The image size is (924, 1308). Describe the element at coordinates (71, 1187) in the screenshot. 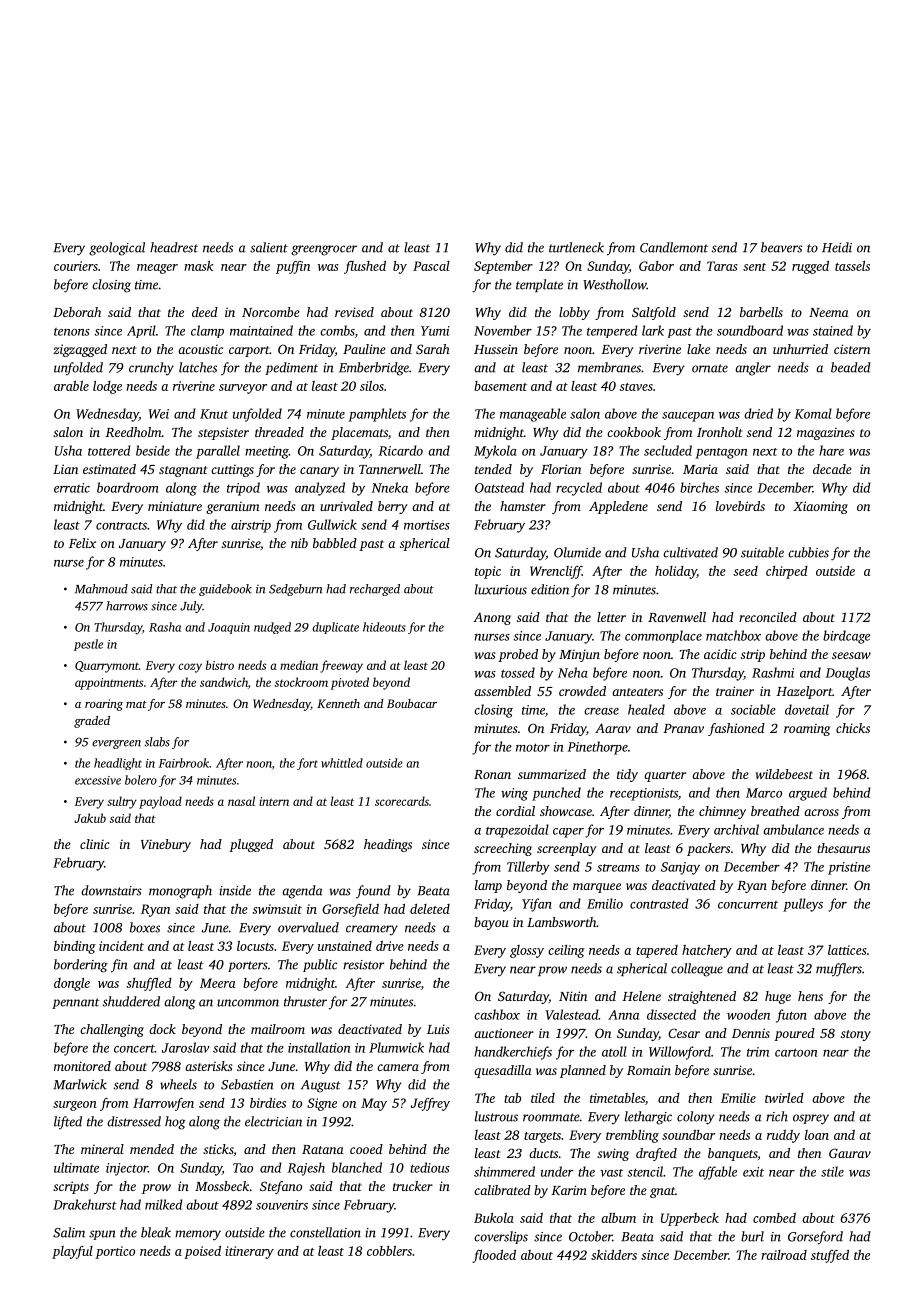

I see `scripts` at that location.
